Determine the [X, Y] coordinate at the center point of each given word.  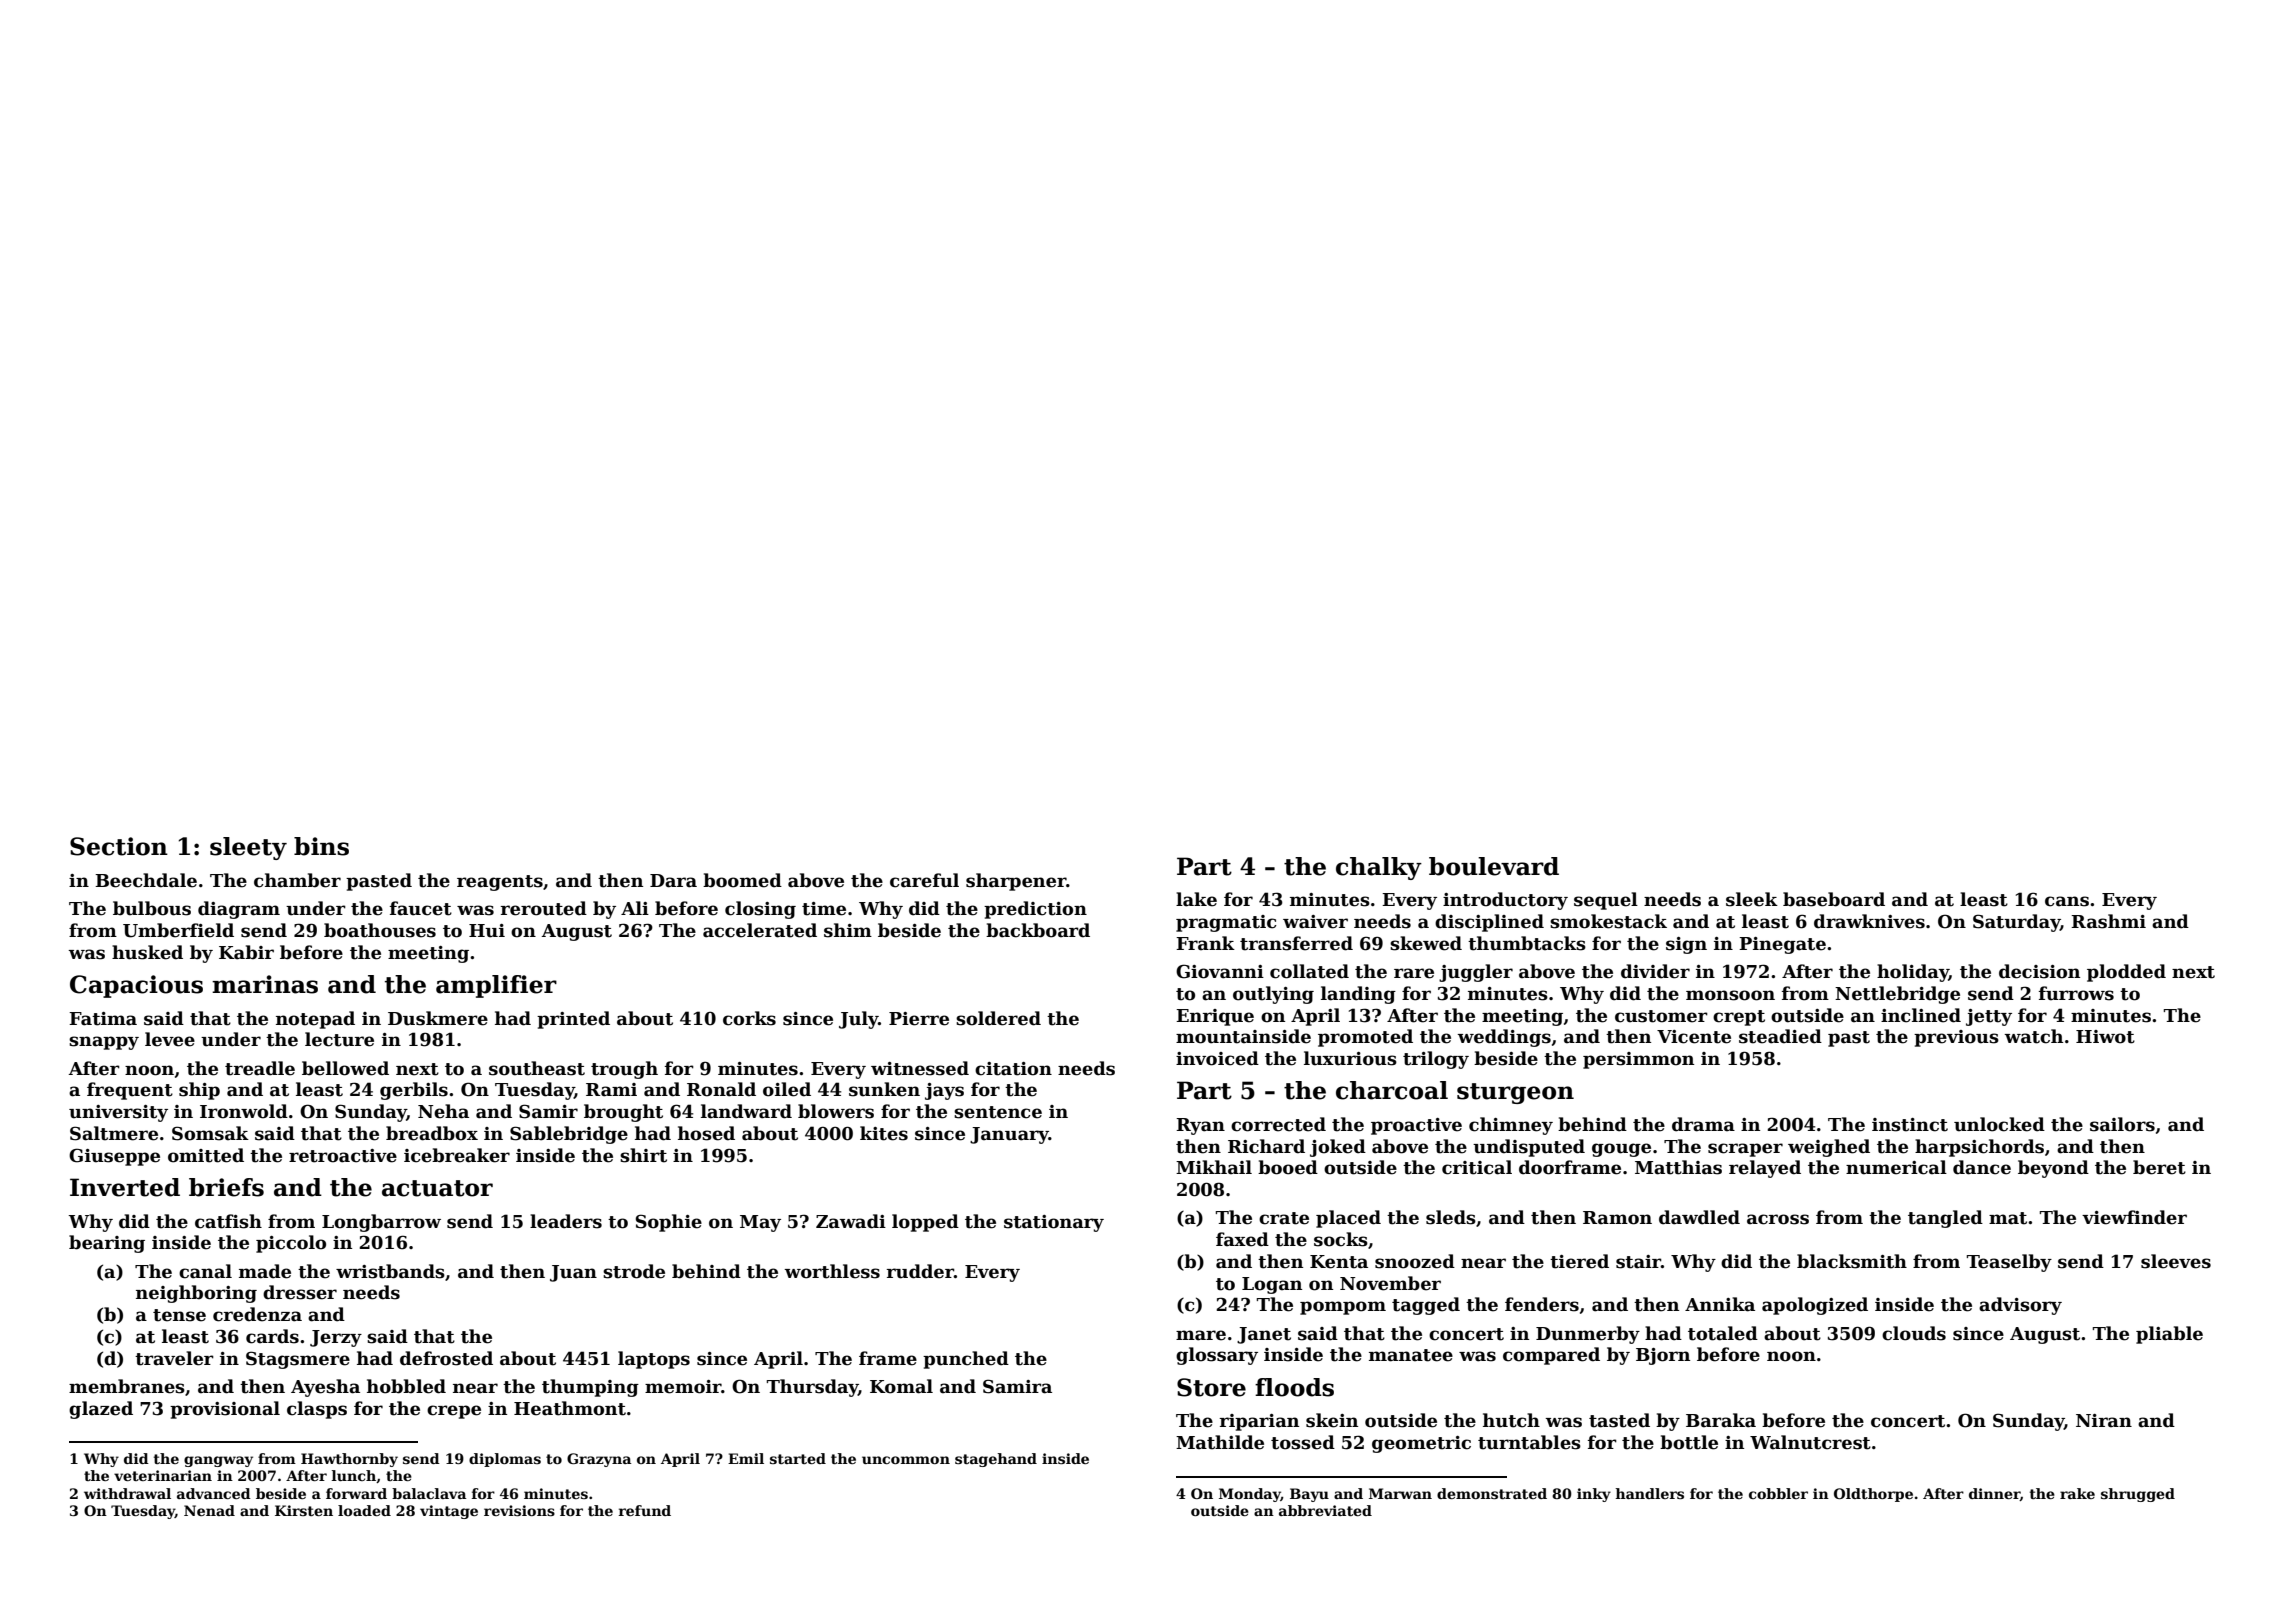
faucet [421, 908]
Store [1211, 1387]
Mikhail [1214, 1167]
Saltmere [114, 1133]
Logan [1272, 1285]
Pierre [919, 1019]
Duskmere [438, 1018]
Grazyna [599, 1460]
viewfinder [2134, 1217]
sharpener [1016, 882]
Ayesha [325, 1388]
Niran [2104, 1421]
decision [2039, 971]
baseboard [1834, 899]
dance [1982, 1167]
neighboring [196, 1294]
